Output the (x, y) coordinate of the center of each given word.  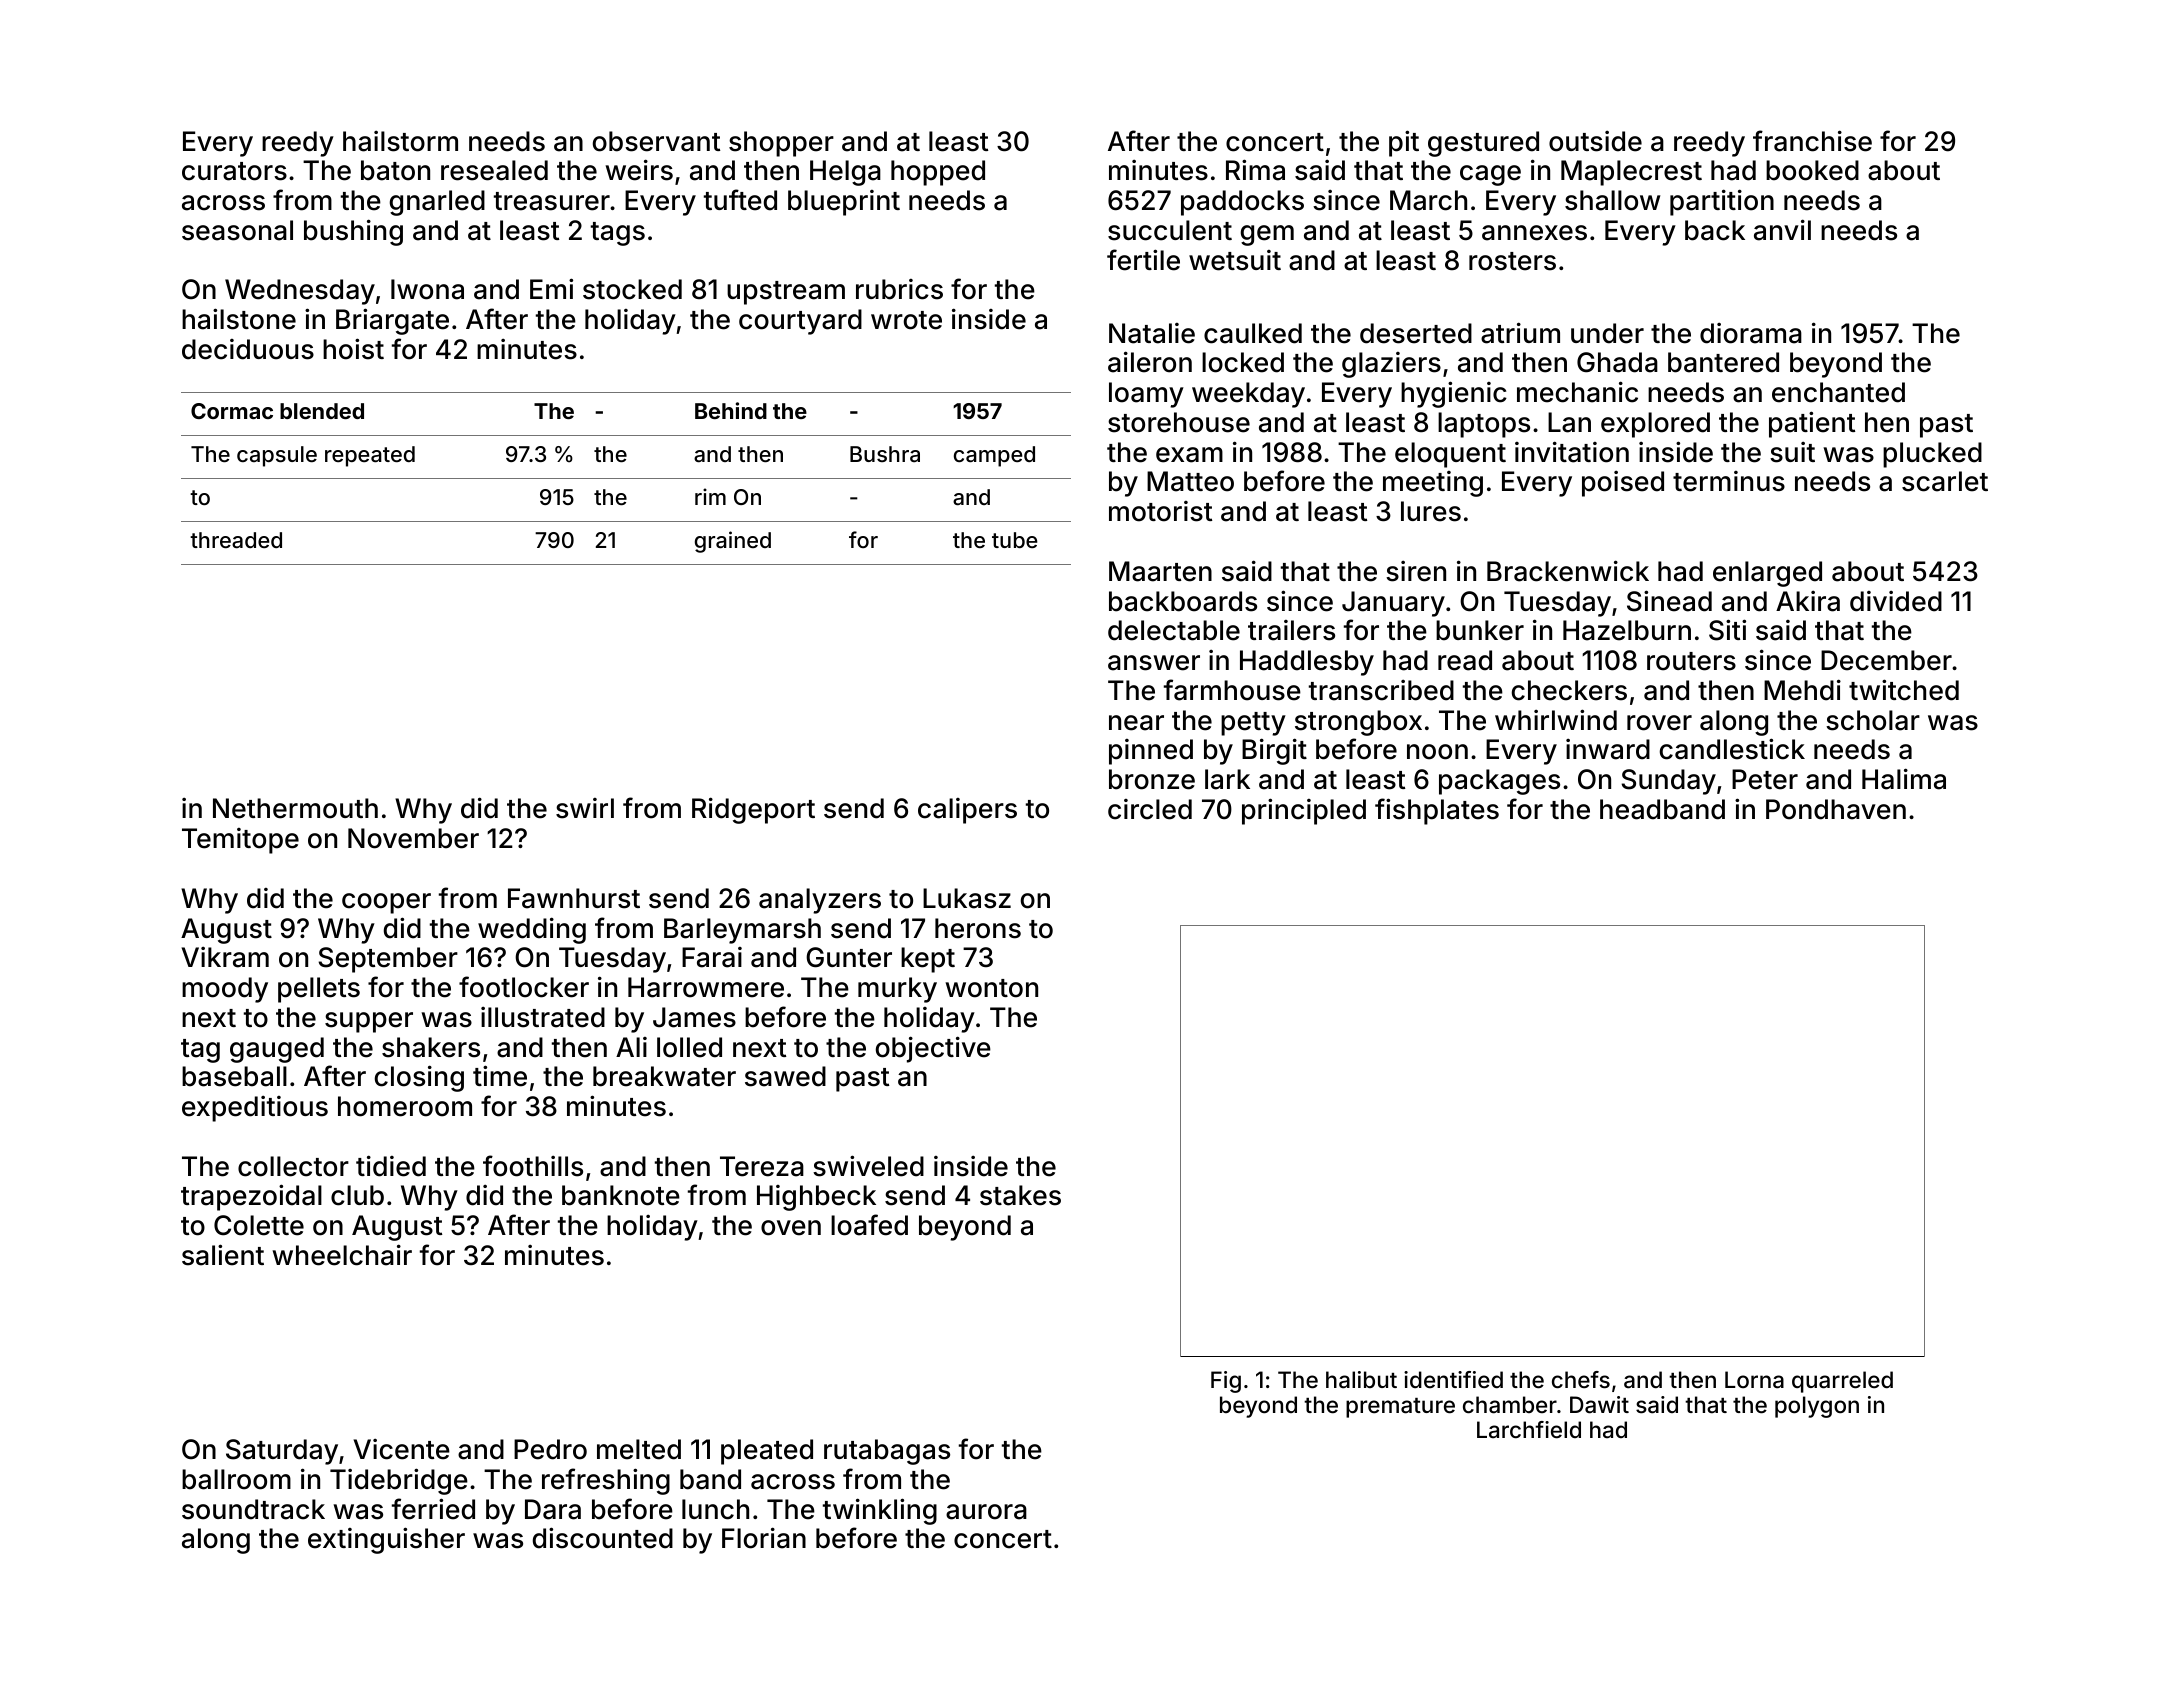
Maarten (1160, 571)
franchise (1812, 141)
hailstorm (400, 141)
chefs (1581, 1380)
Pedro (550, 1449)
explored (1655, 425)
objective (933, 1049)
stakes (1020, 1195)
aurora (986, 1512)
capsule (277, 456)
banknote (621, 1195)
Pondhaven (1836, 809)
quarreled (1842, 1382)
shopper (781, 144)
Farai (712, 957)
